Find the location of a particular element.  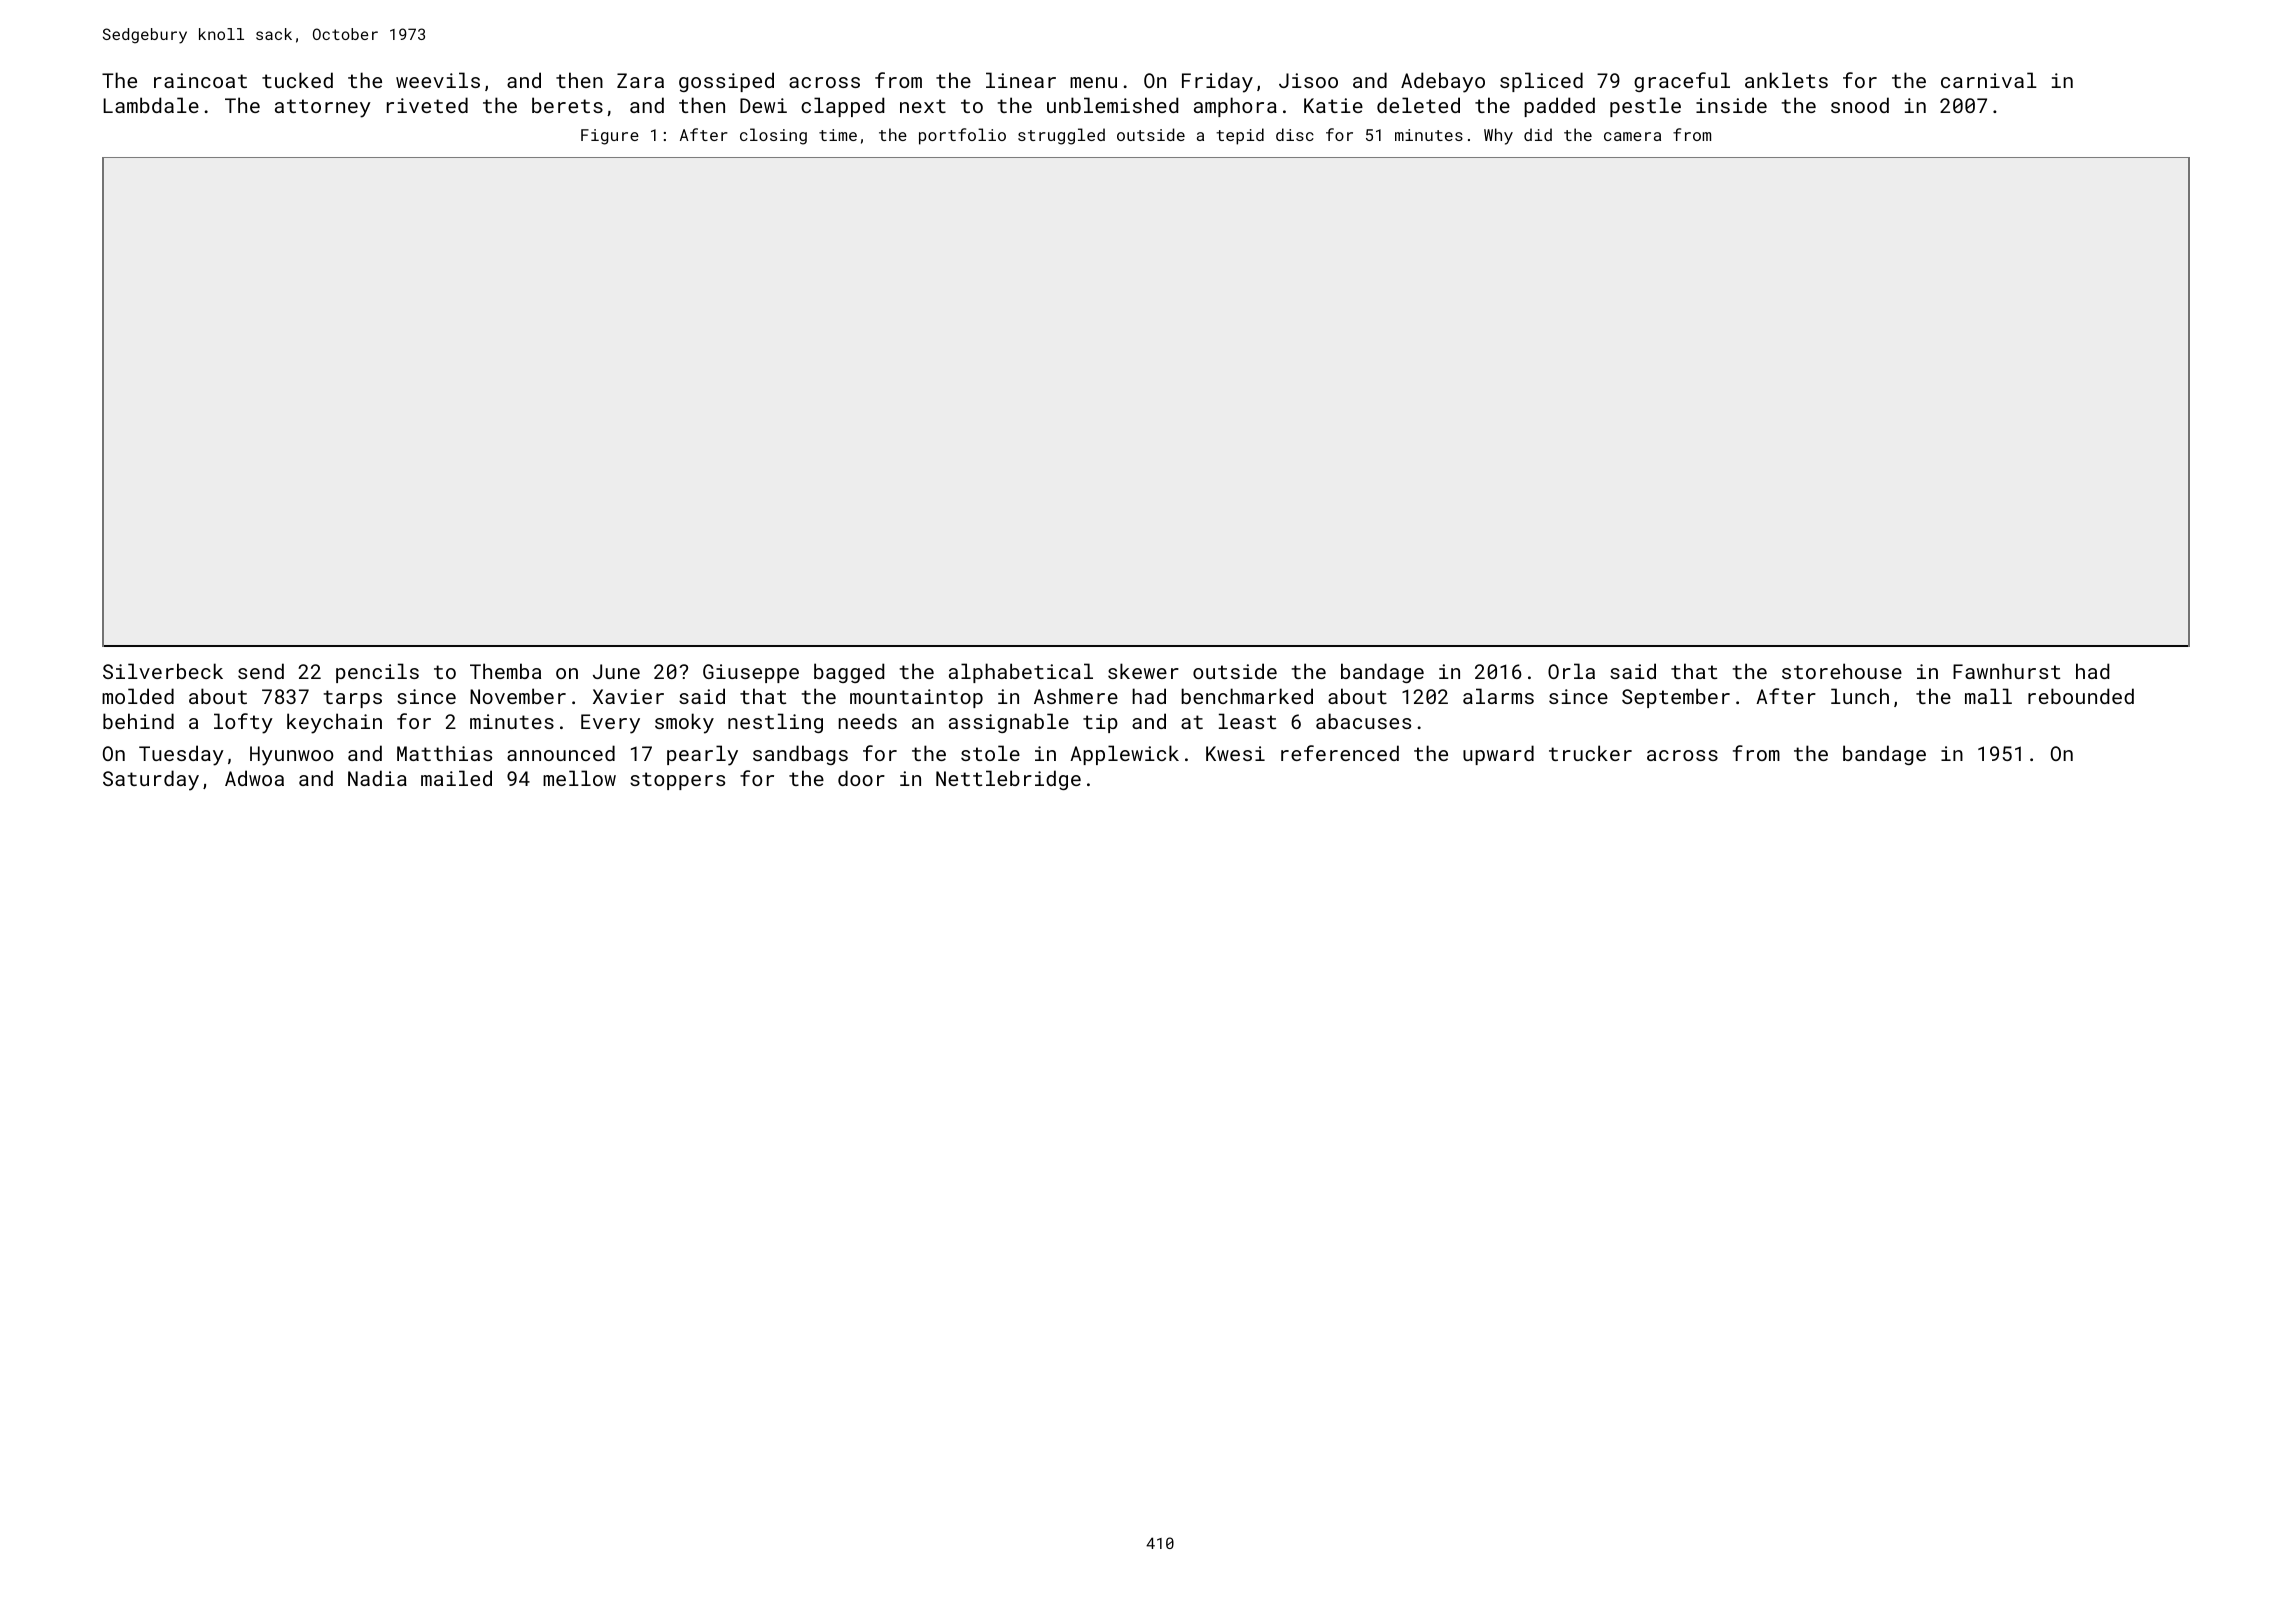

camera is located at coordinates (1632, 136).
